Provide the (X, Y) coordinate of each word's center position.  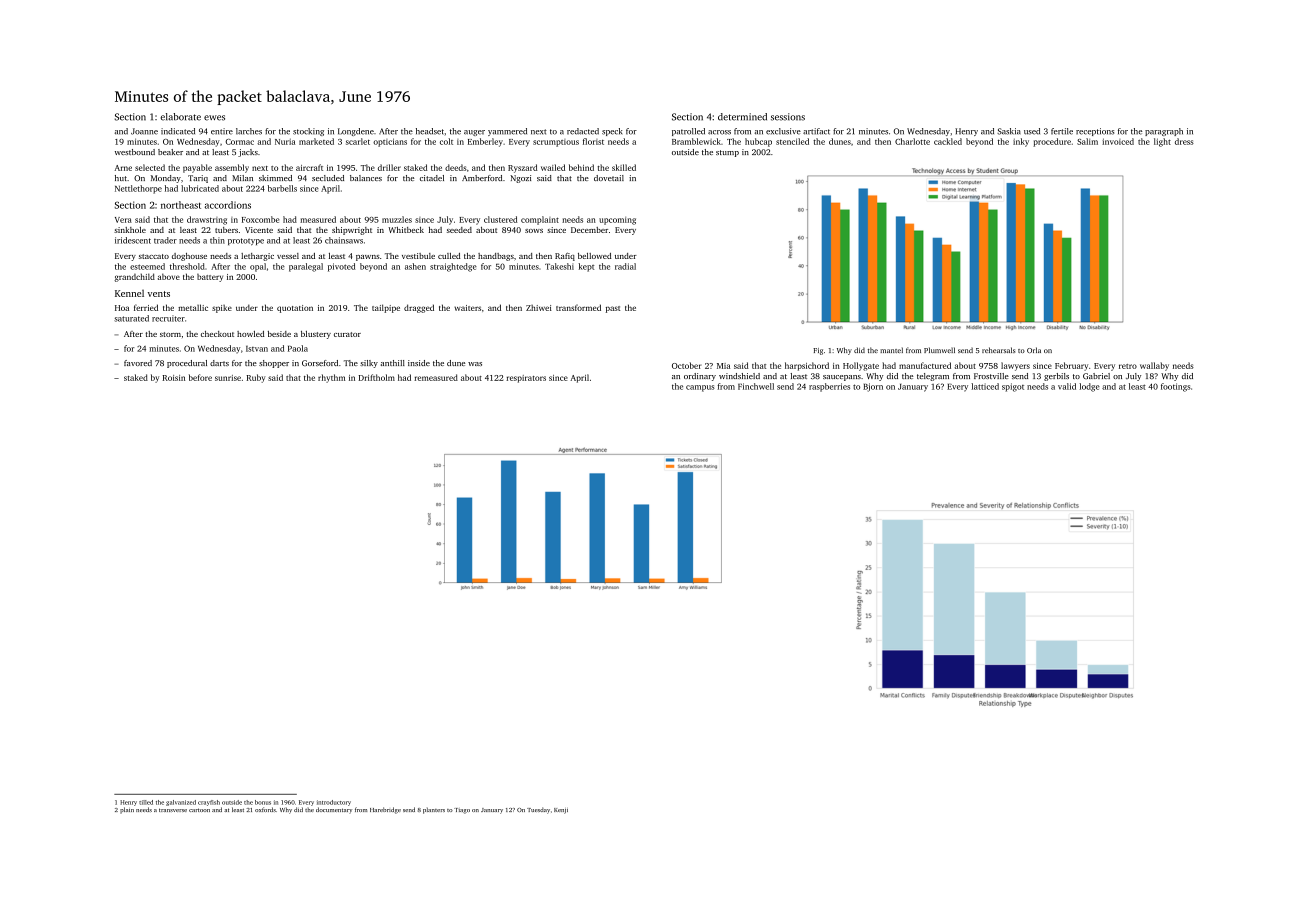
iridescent (133, 240)
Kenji (561, 811)
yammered (507, 132)
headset (430, 131)
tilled (146, 802)
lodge (1090, 387)
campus (700, 388)
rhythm (331, 378)
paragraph (1164, 132)
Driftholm (377, 377)
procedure (1052, 142)
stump (727, 153)
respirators (526, 379)
